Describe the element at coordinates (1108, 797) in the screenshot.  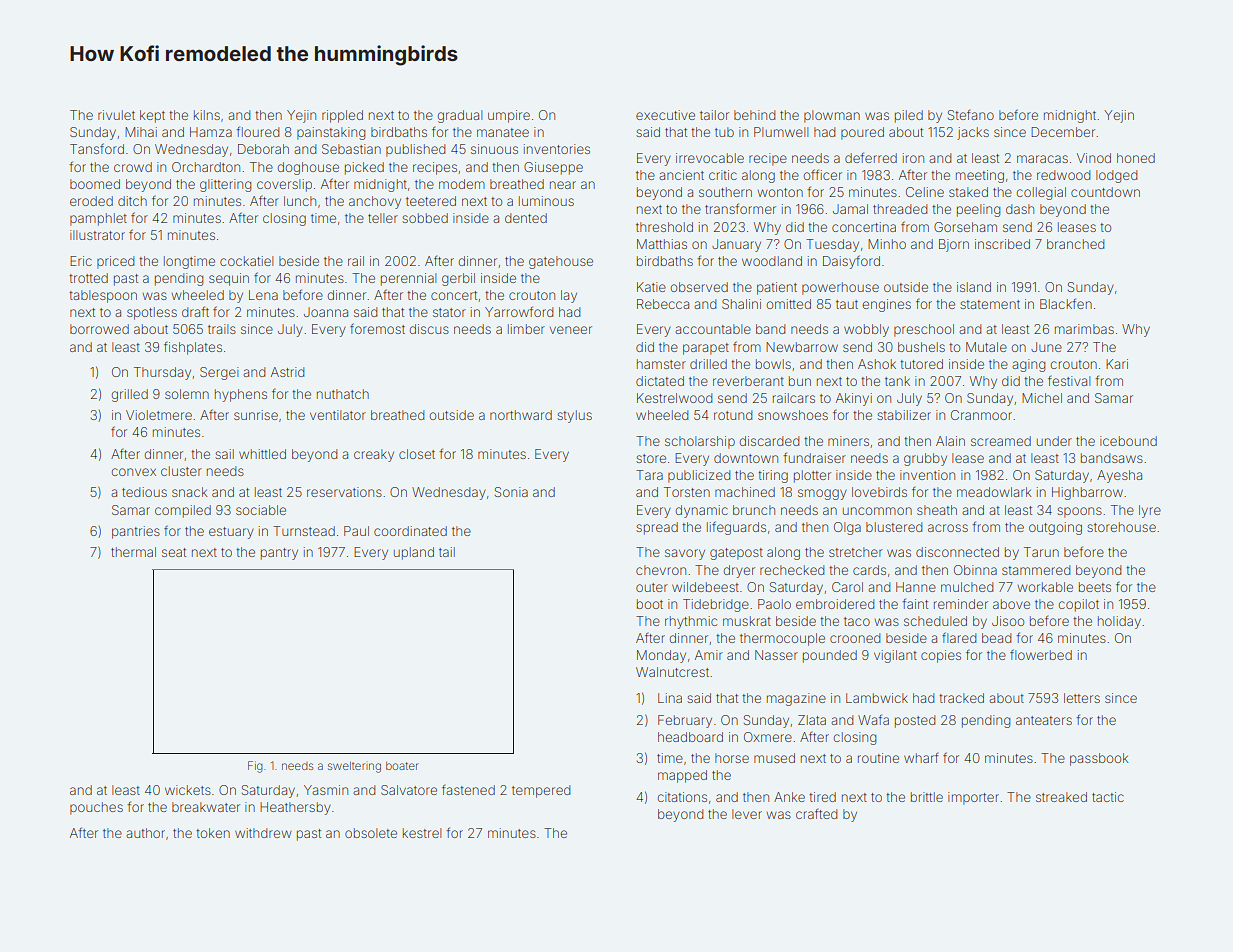
I see `tactic` at that location.
